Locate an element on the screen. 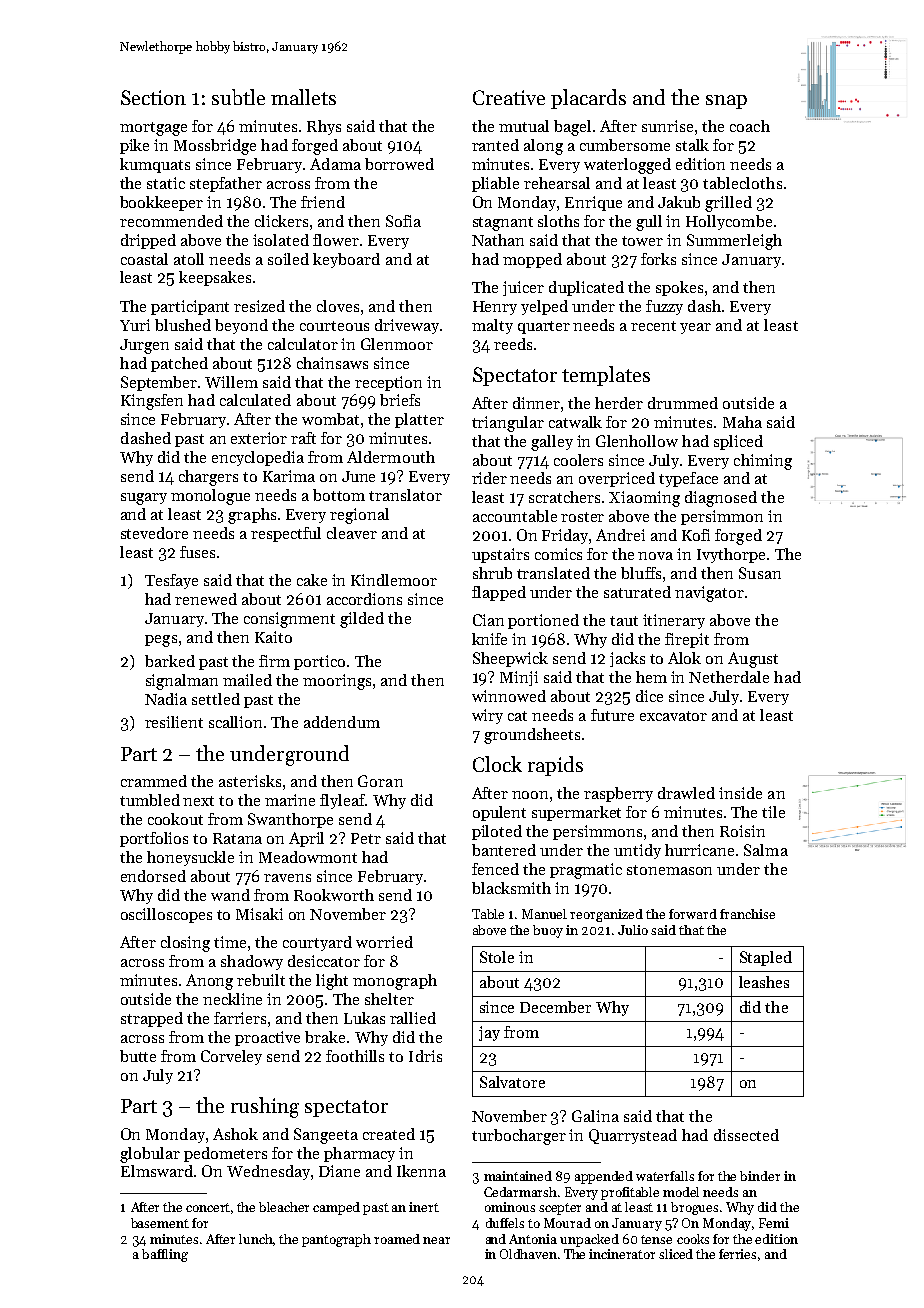 This screenshot has height=1308, width=924. sugary is located at coordinates (144, 499).
